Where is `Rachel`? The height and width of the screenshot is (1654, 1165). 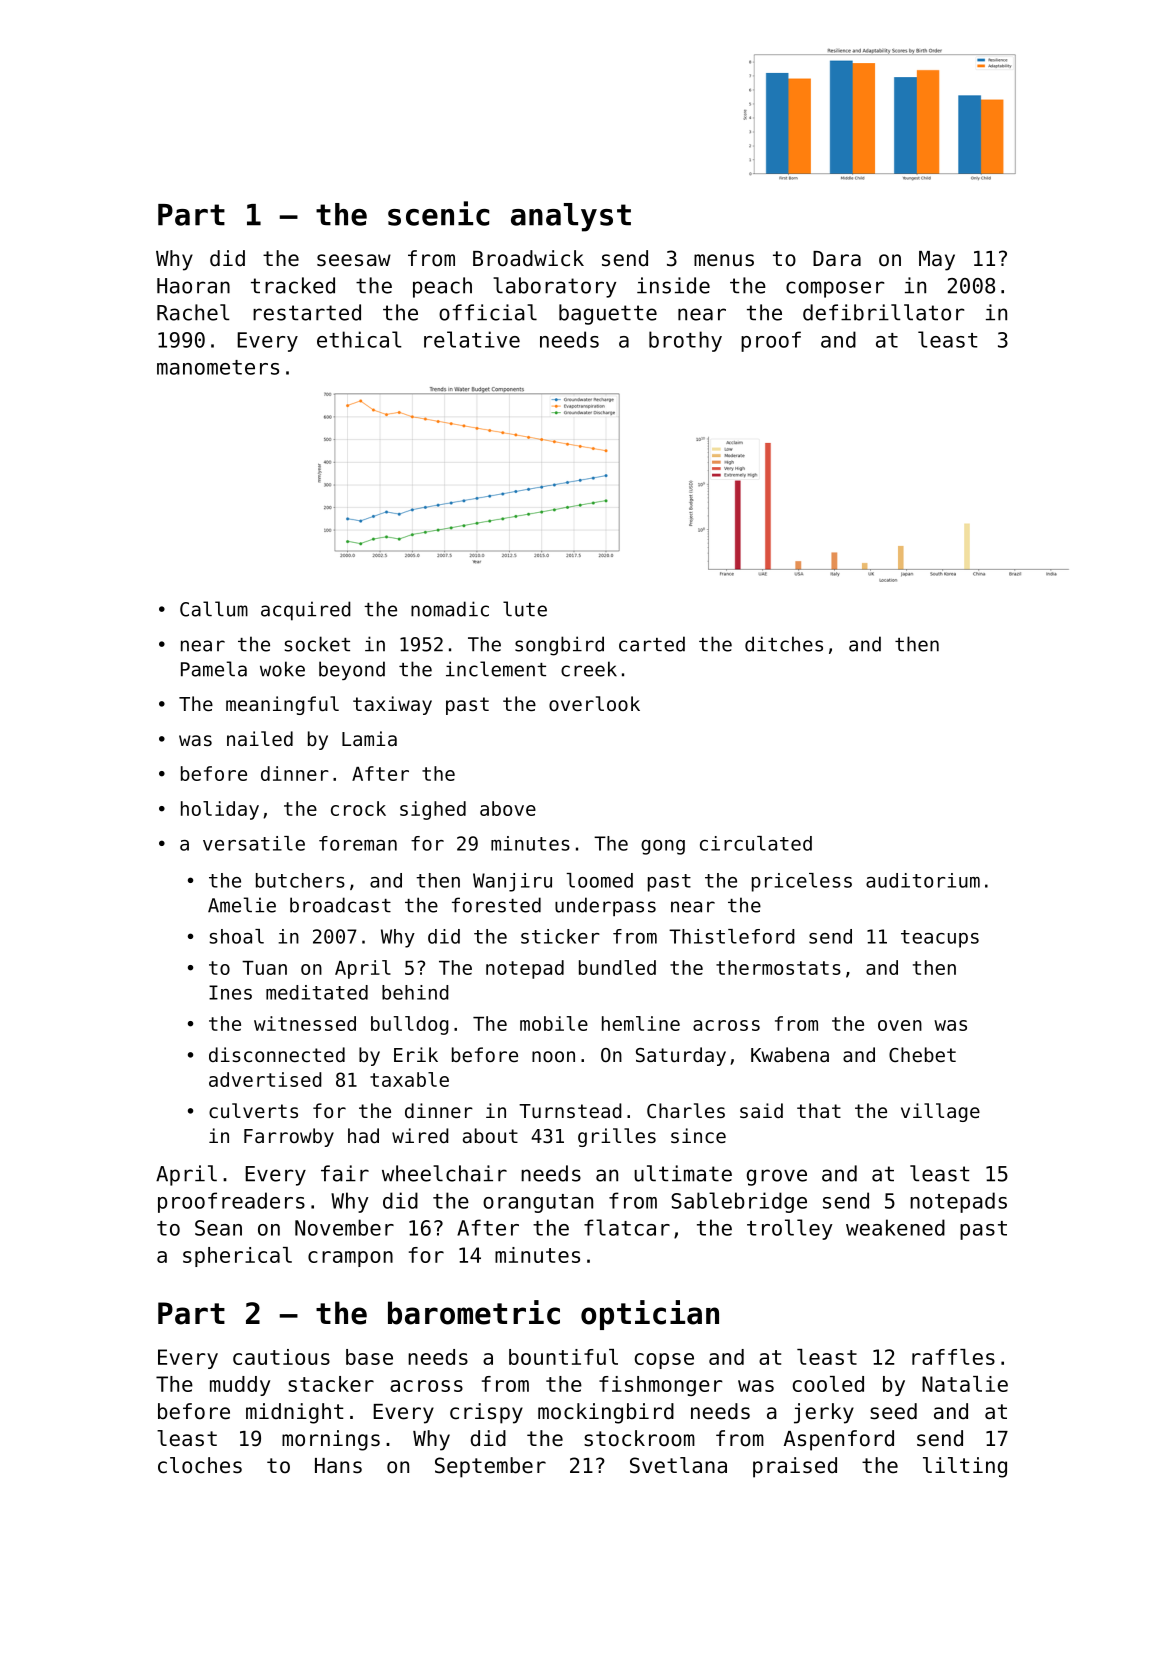 Rachel is located at coordinates (193, 312).
